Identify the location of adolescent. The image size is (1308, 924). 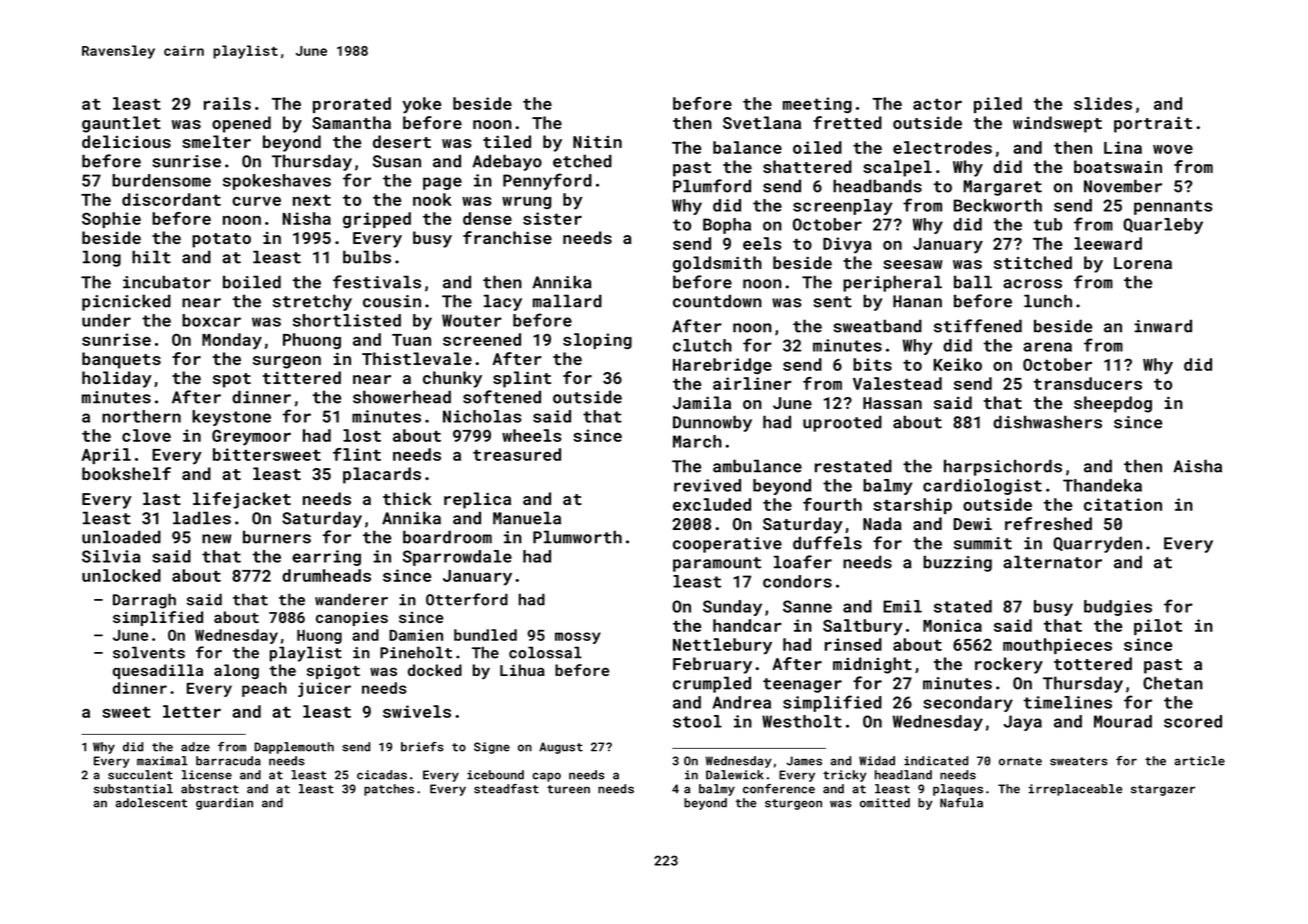
(151, 803).
